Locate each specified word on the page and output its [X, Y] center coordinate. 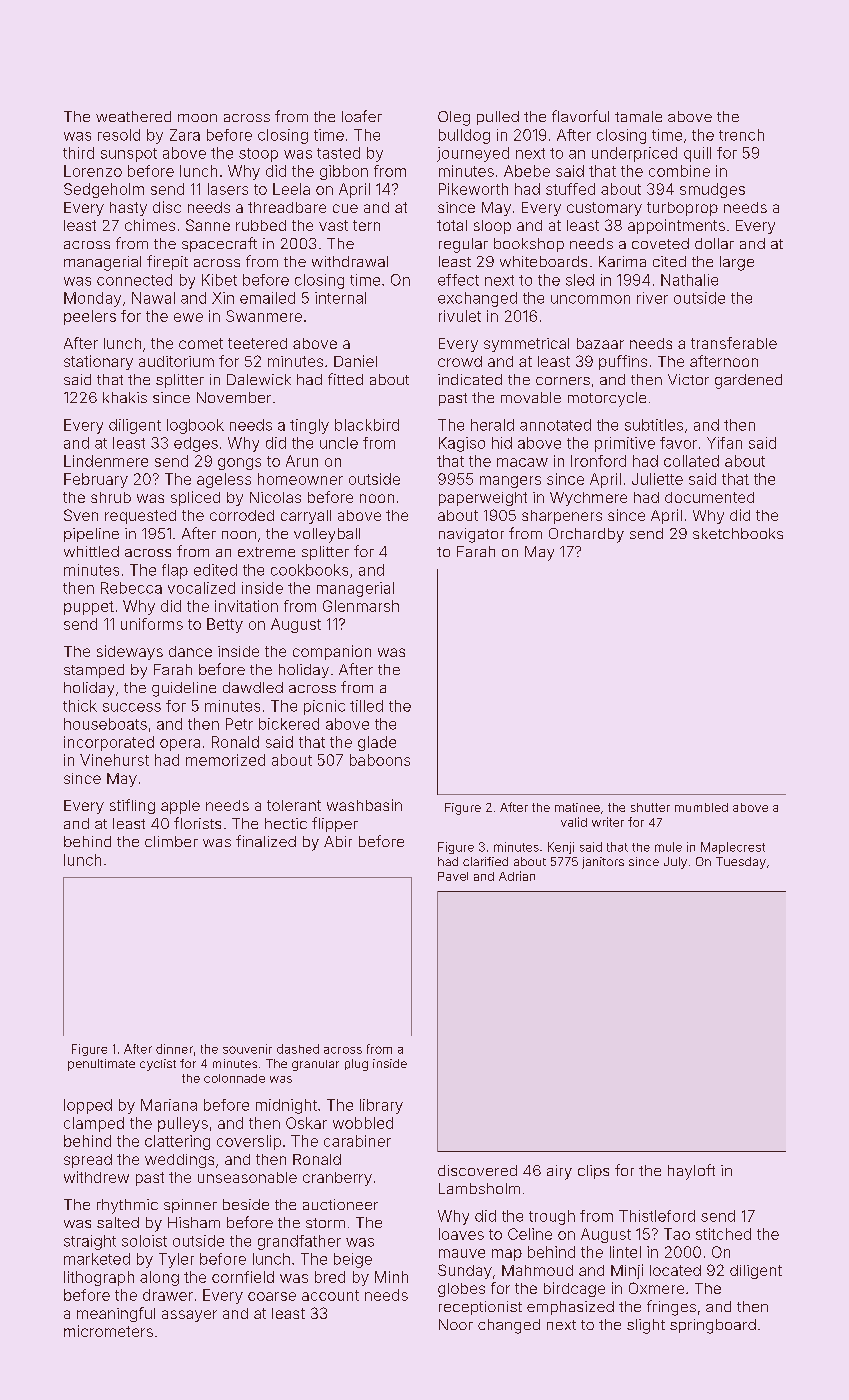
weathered [133, 116]
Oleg [454, 118]
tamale [638, 116]
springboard [713, 1326]
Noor [456, 1324]
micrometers [108, 1331]
